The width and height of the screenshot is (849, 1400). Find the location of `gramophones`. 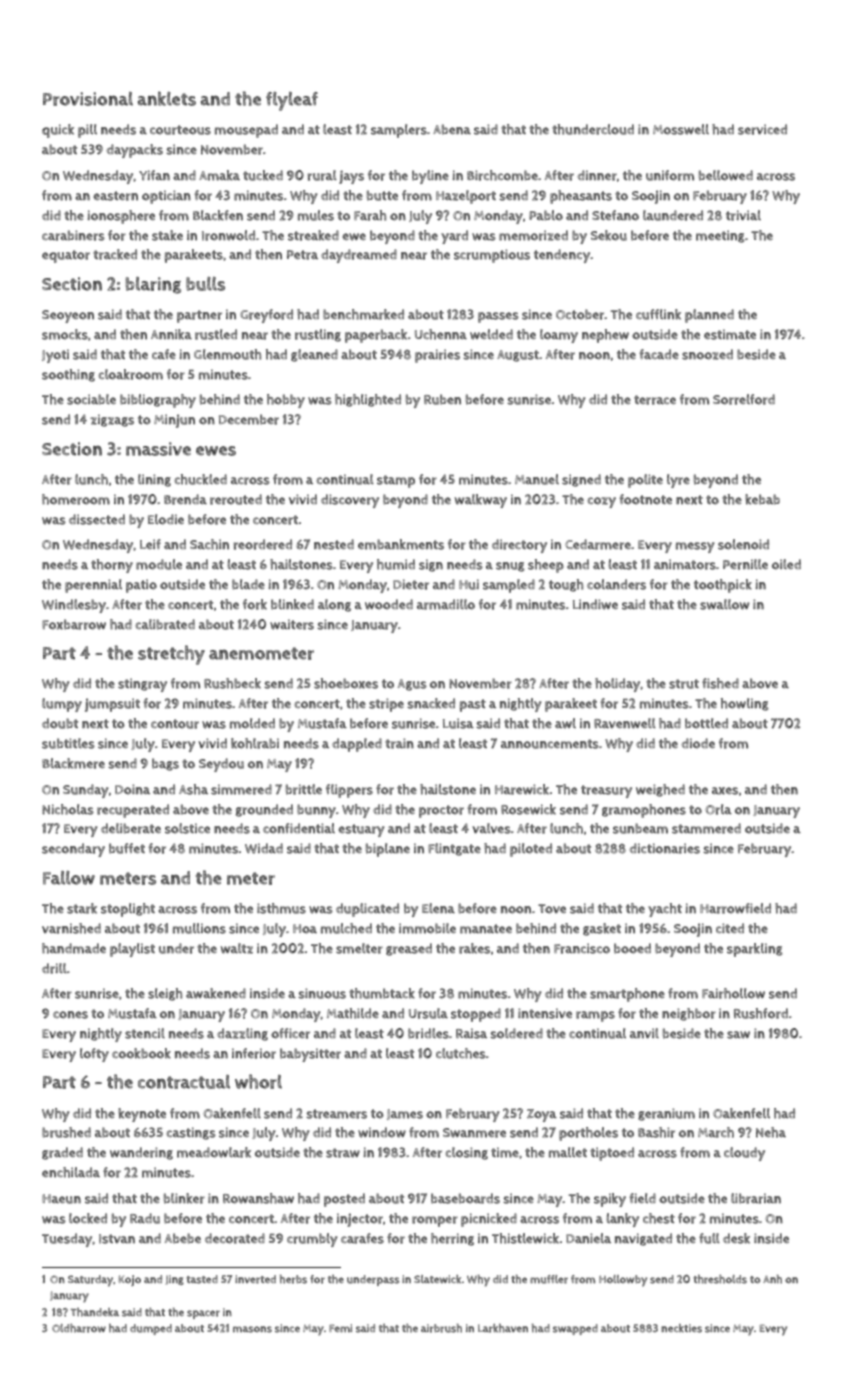

gramophones is located at coordinates (644, 811).
